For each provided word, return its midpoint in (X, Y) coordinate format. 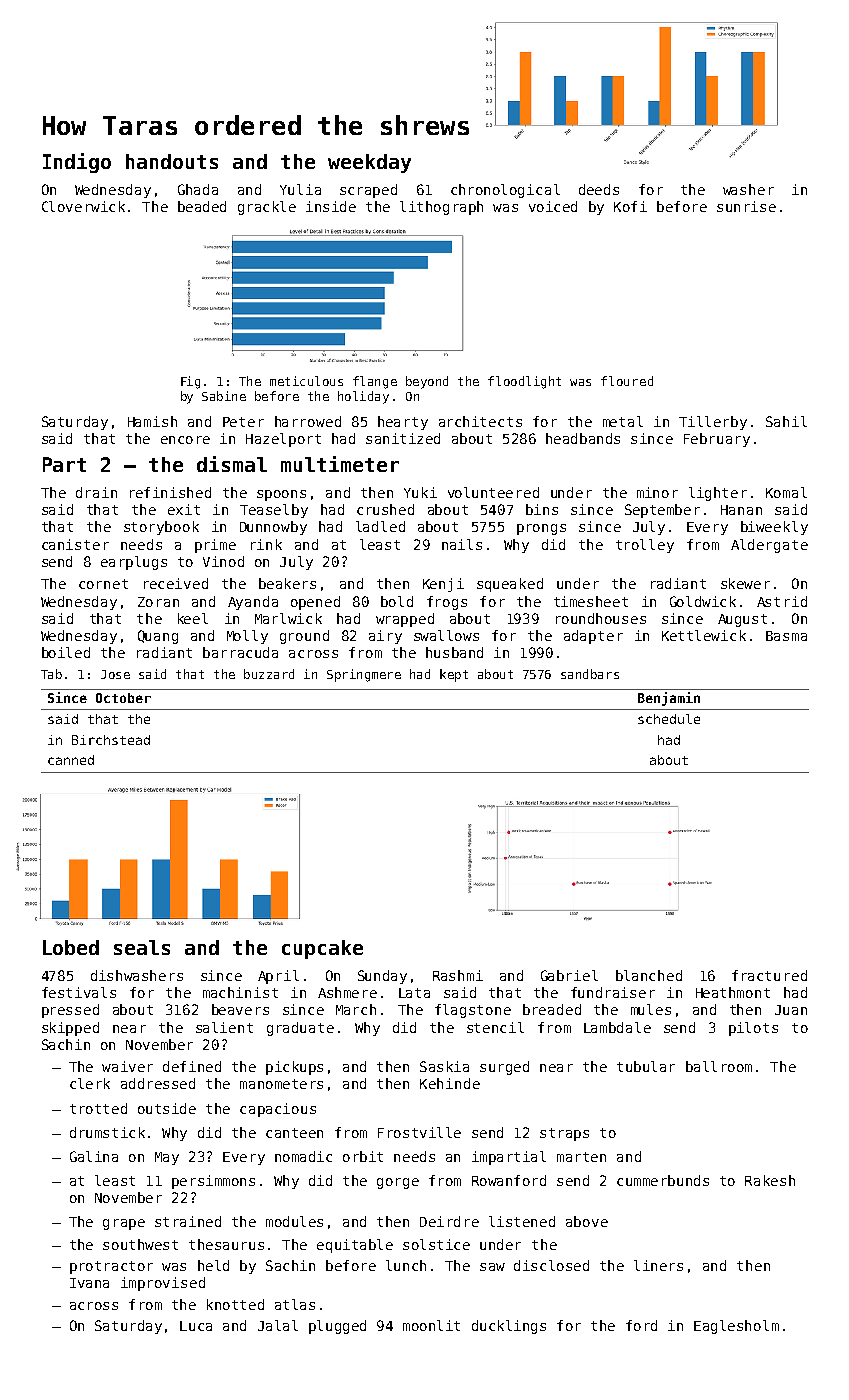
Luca (196, 1326)
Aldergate (769, 546)
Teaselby (274, 511)
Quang (158, 637)
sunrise (746, 206)
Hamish (152, 421)
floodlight (524, 382)
